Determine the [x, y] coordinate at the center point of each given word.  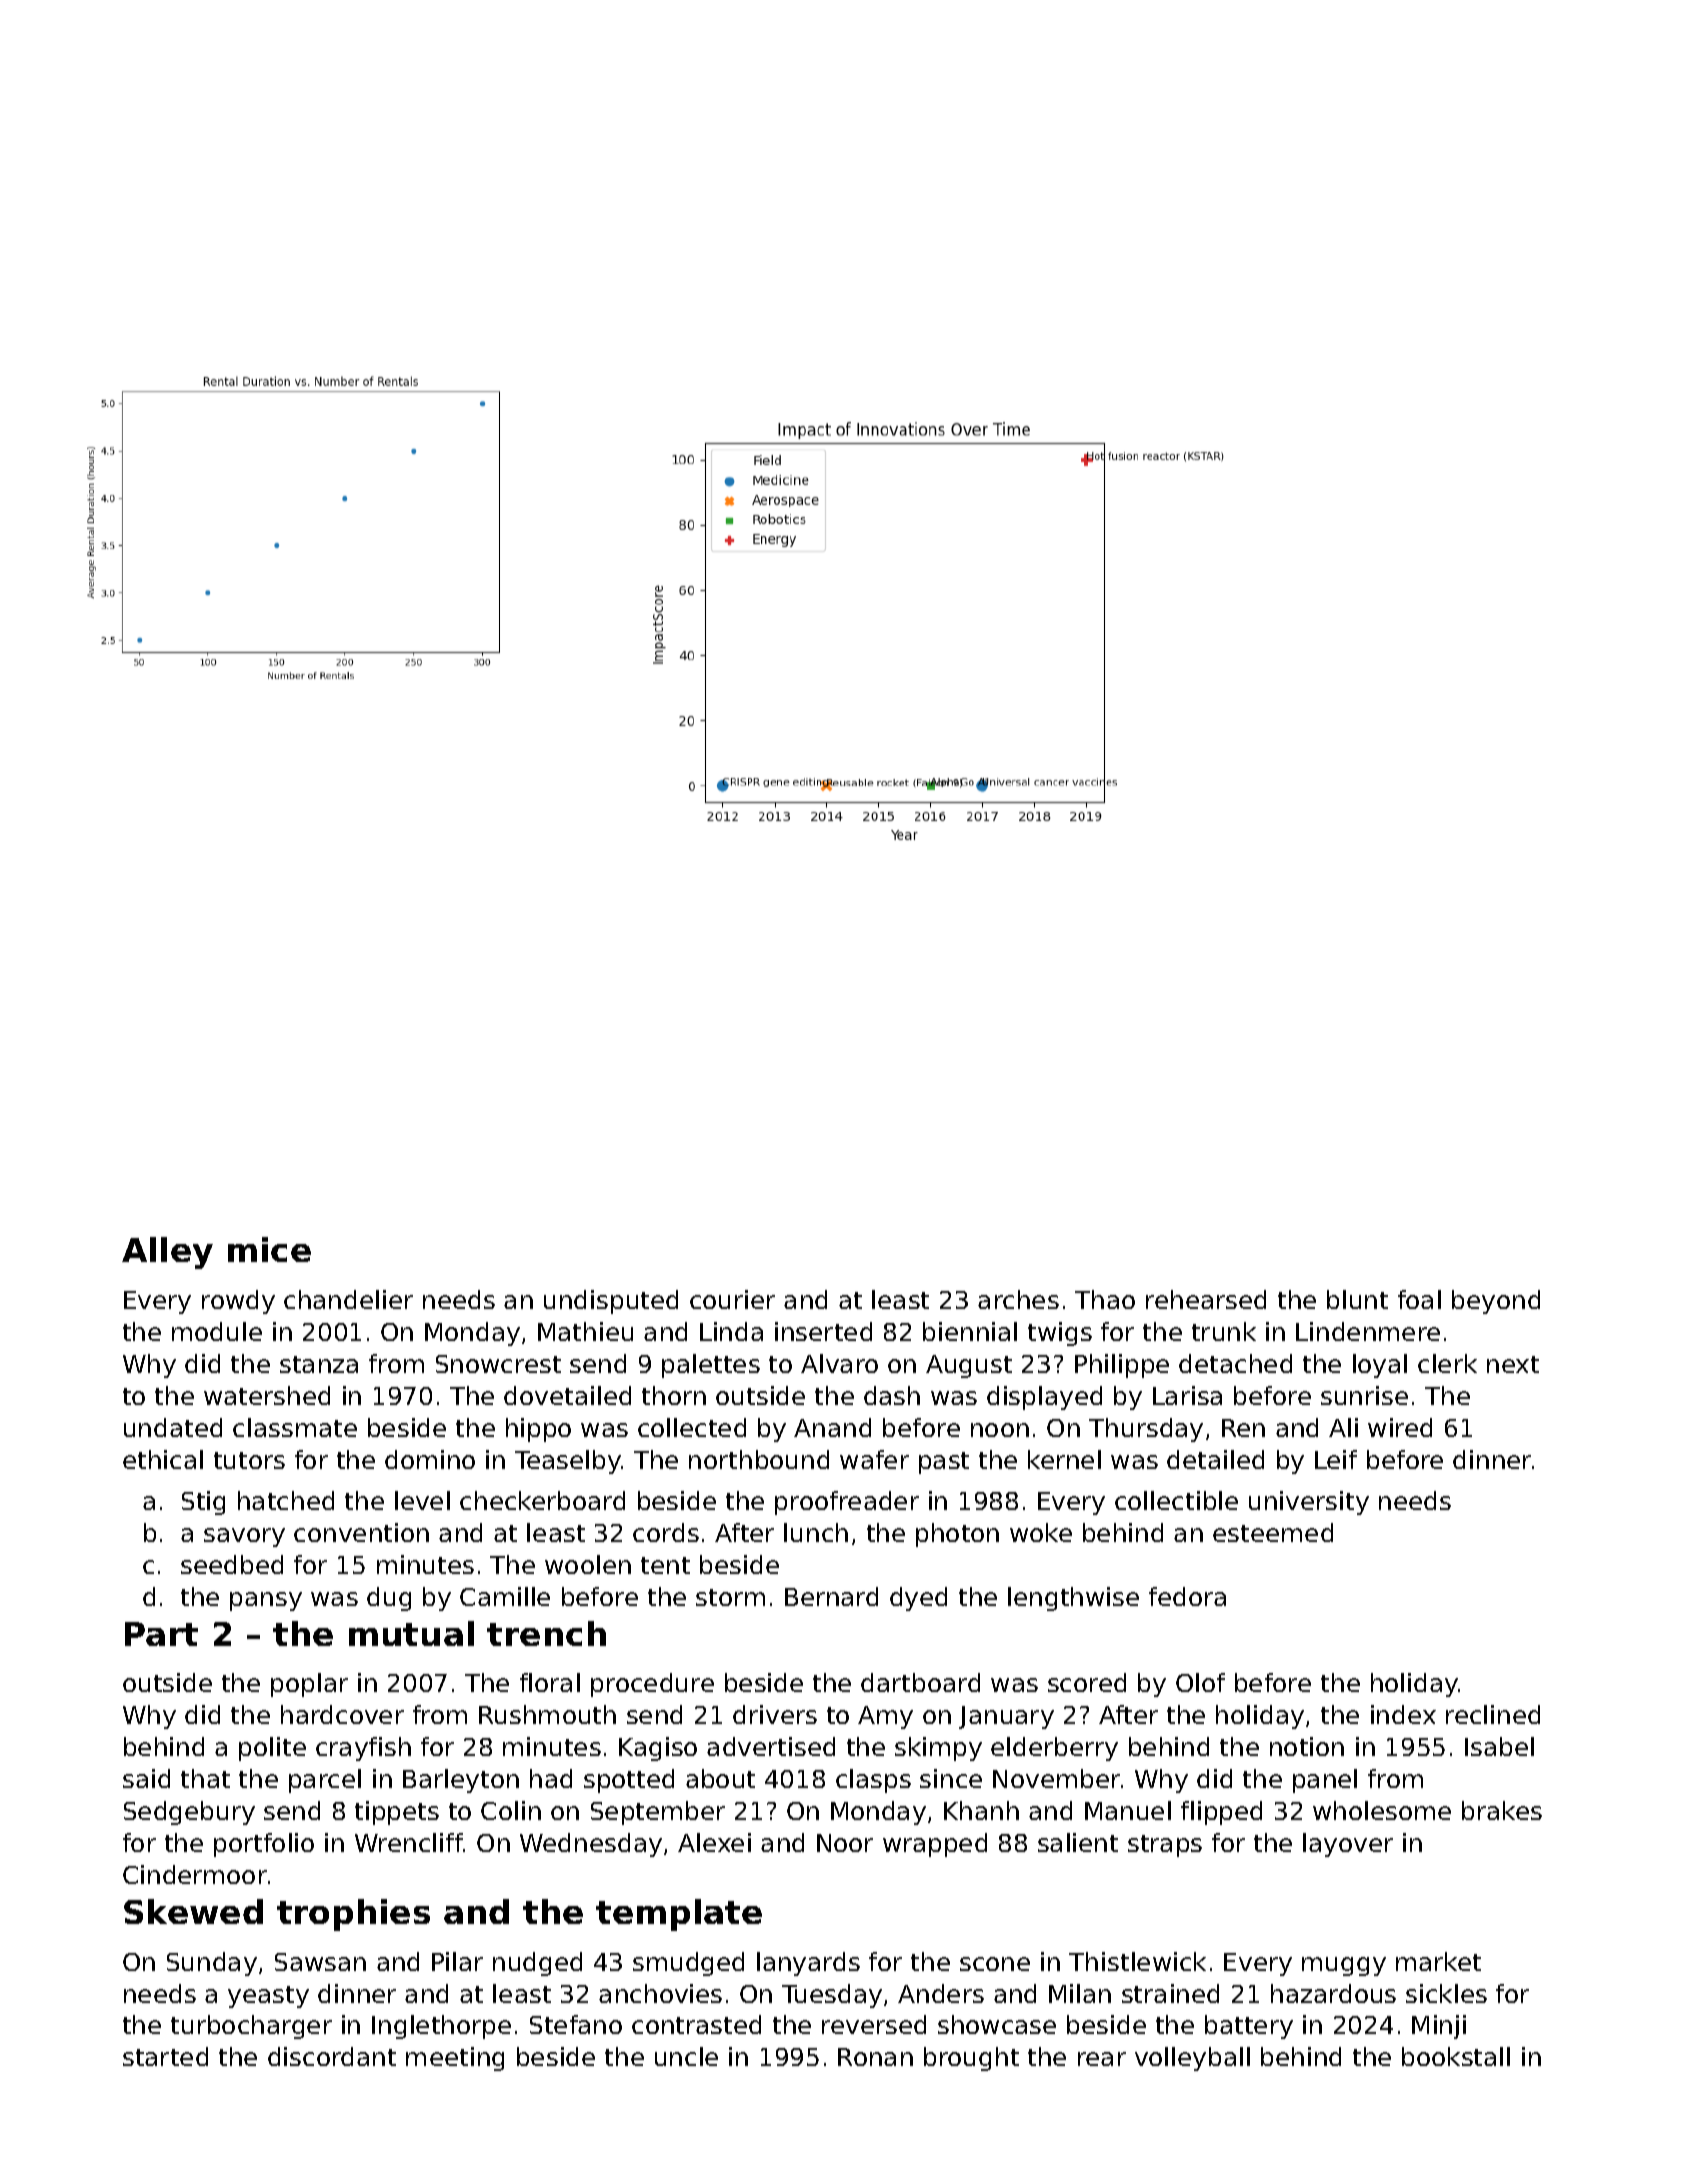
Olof [1200, 1682]
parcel [325, 1781]
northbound [759, 1459]
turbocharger [251, 2027]
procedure [652, 1685]
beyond [1496, 1302]
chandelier [348, 1299]
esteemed [1273, 1532]
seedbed [232, 1564]
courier [732, 1299]
